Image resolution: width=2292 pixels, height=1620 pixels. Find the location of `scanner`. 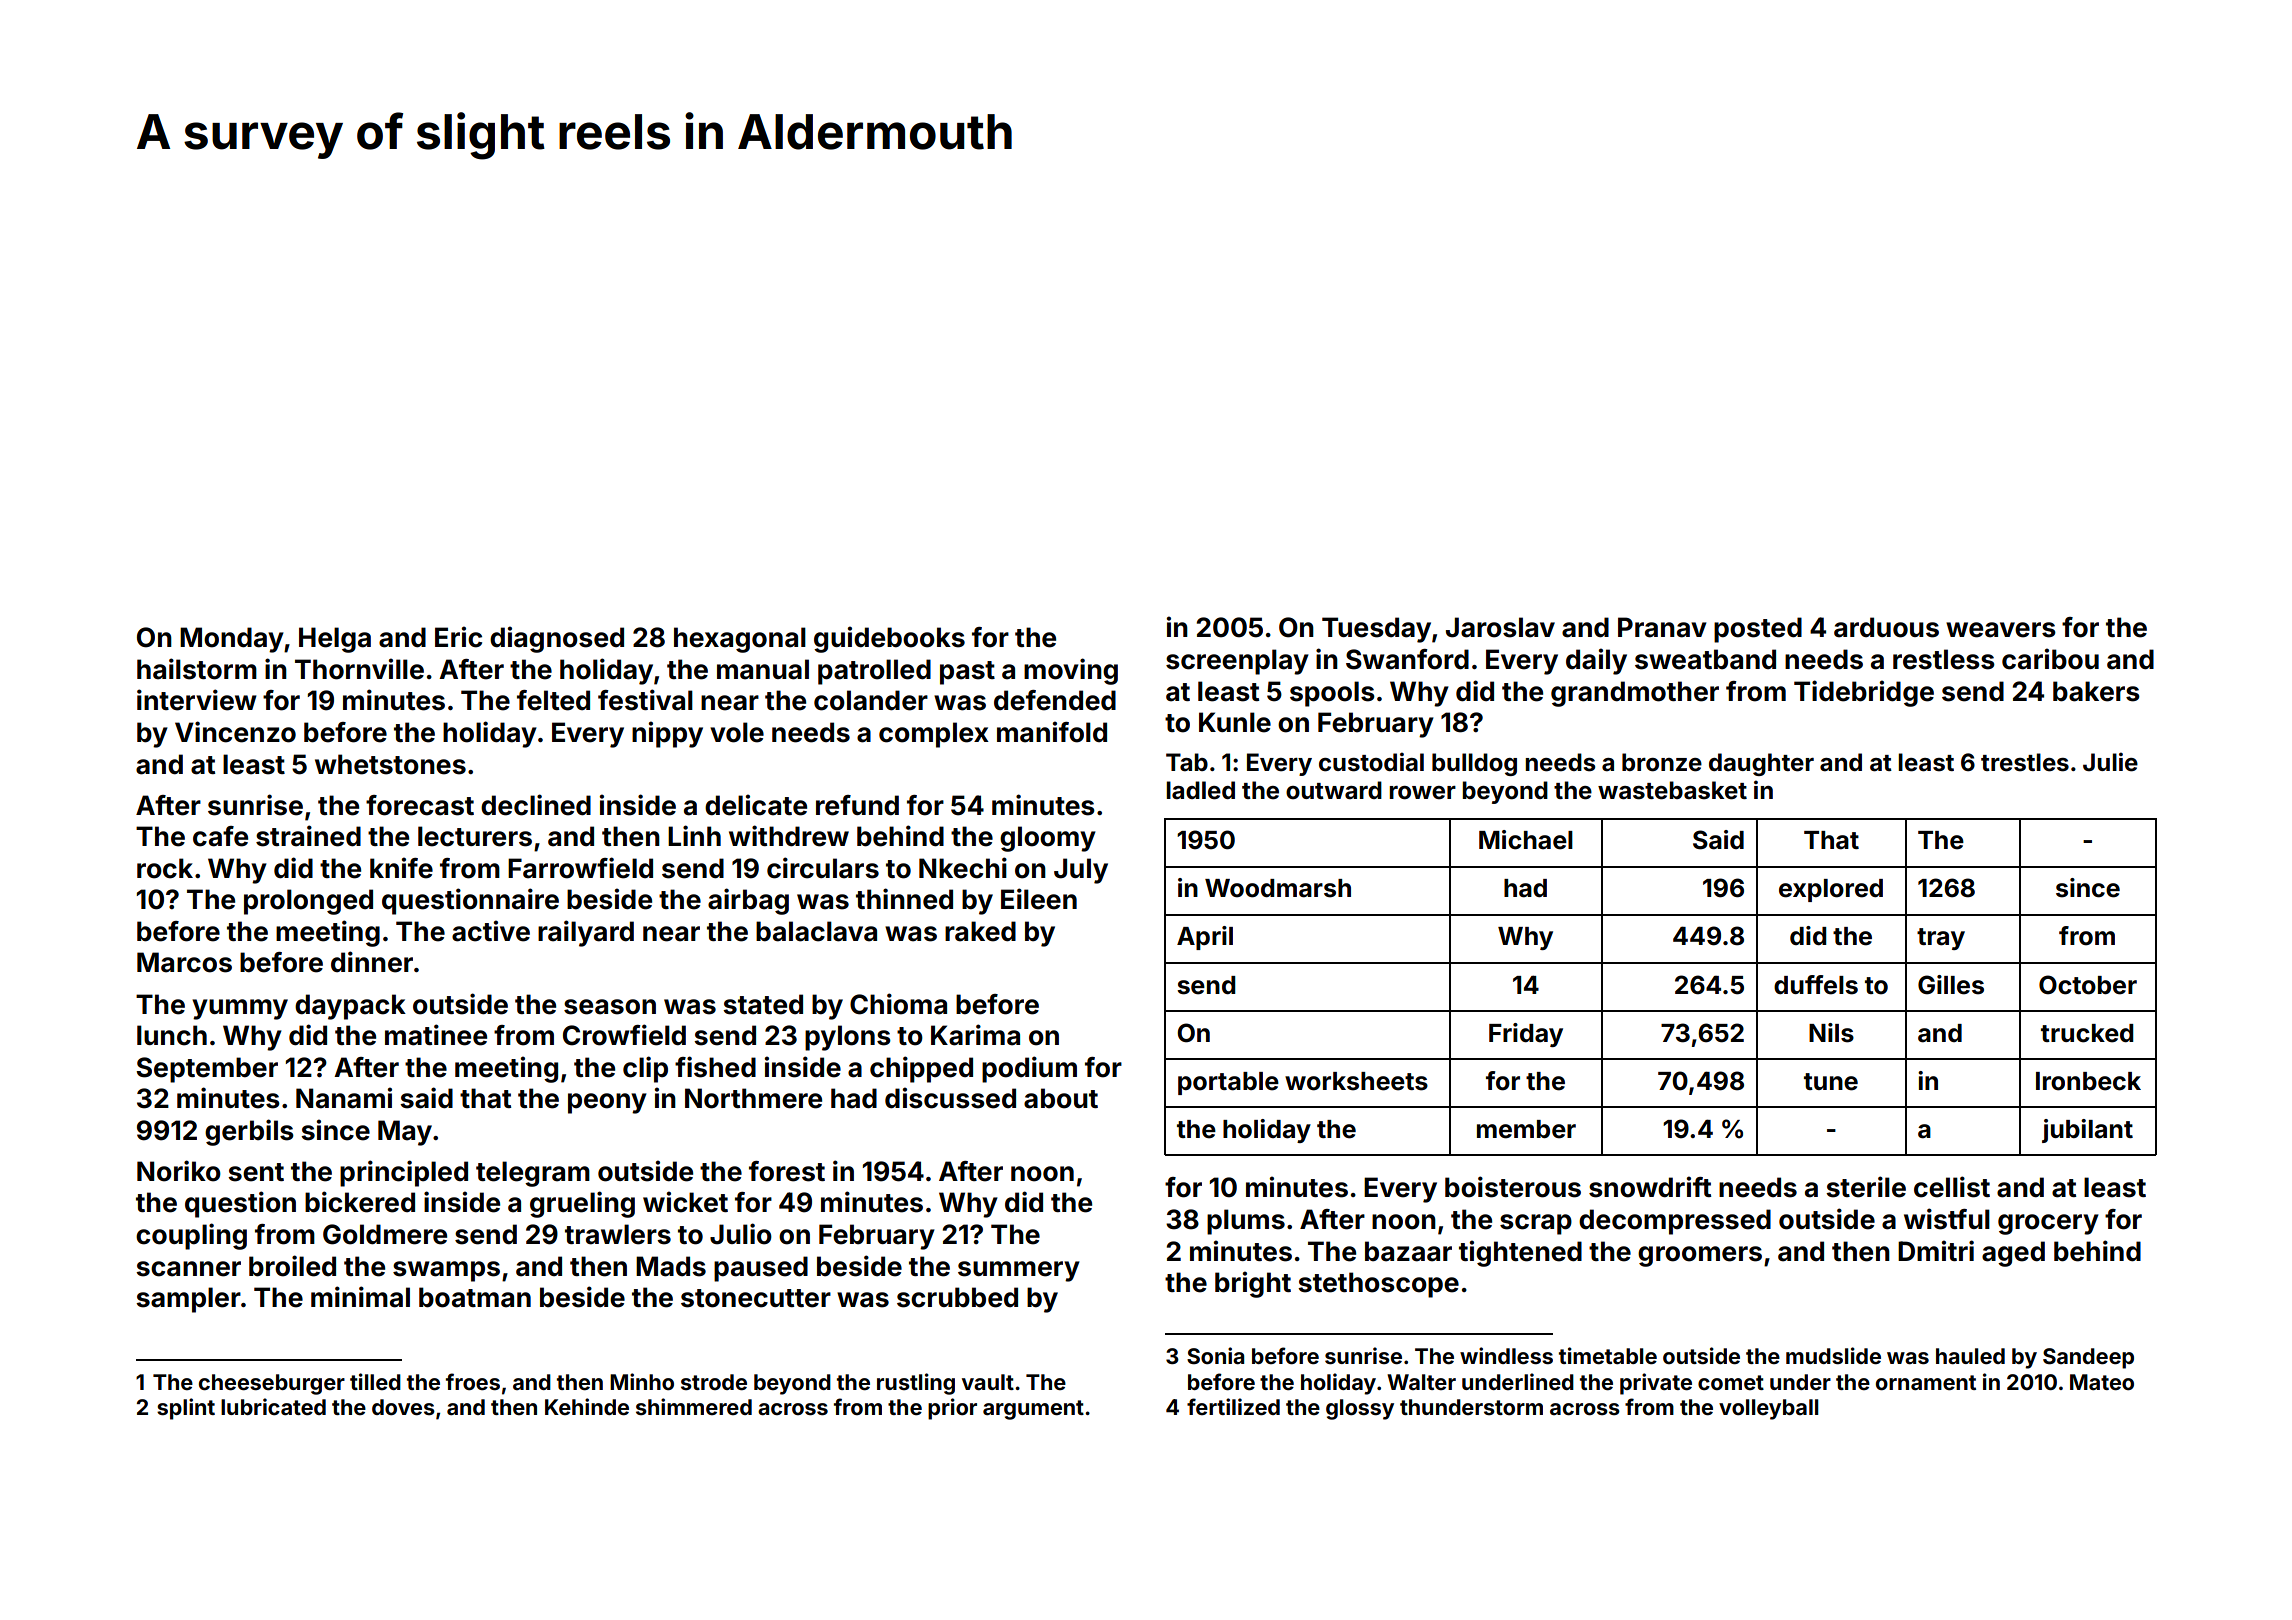

scanner is located at coordinates (188, 1269).
